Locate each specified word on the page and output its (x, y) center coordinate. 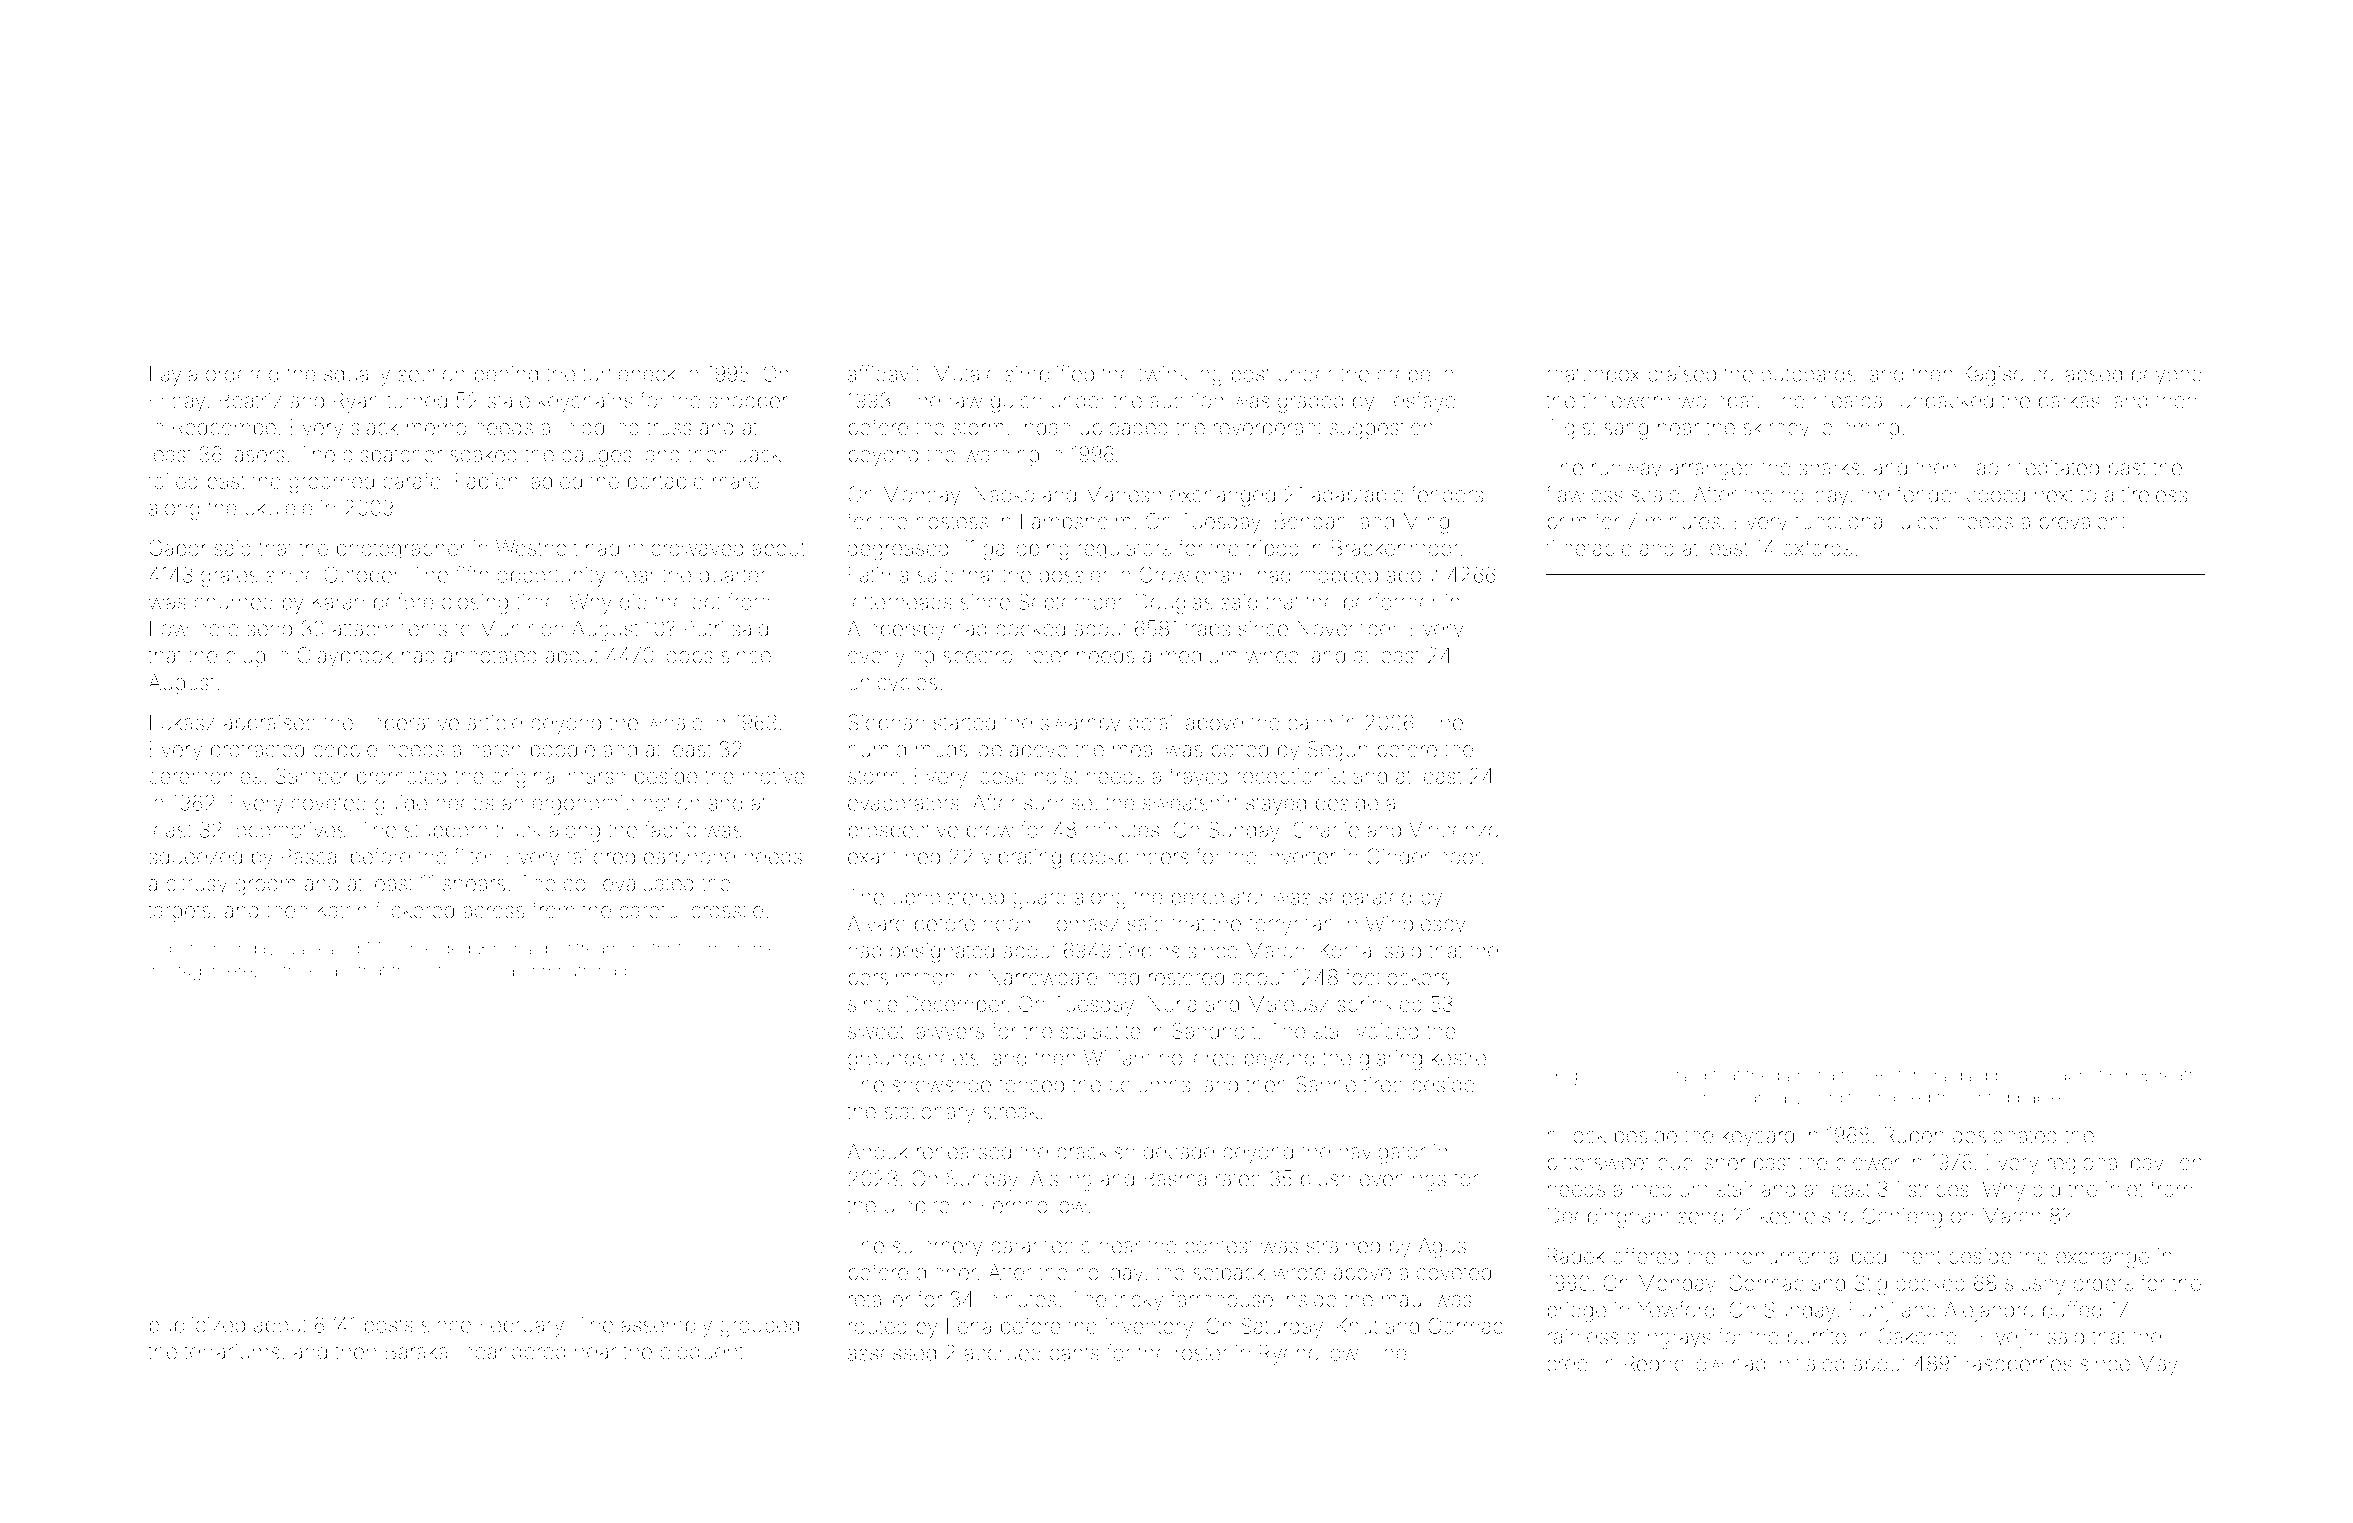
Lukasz (182, 722)
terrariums (231, 1352)
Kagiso (1993, 376)
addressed (2011, 1075)
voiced (1387, 1031)
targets (179, 913)
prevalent (2083, 523)
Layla (173, 376)
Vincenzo (1454, 830)
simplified (1049, 375)
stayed (1276, 805)
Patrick (290, 970)
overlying (891, 657)
